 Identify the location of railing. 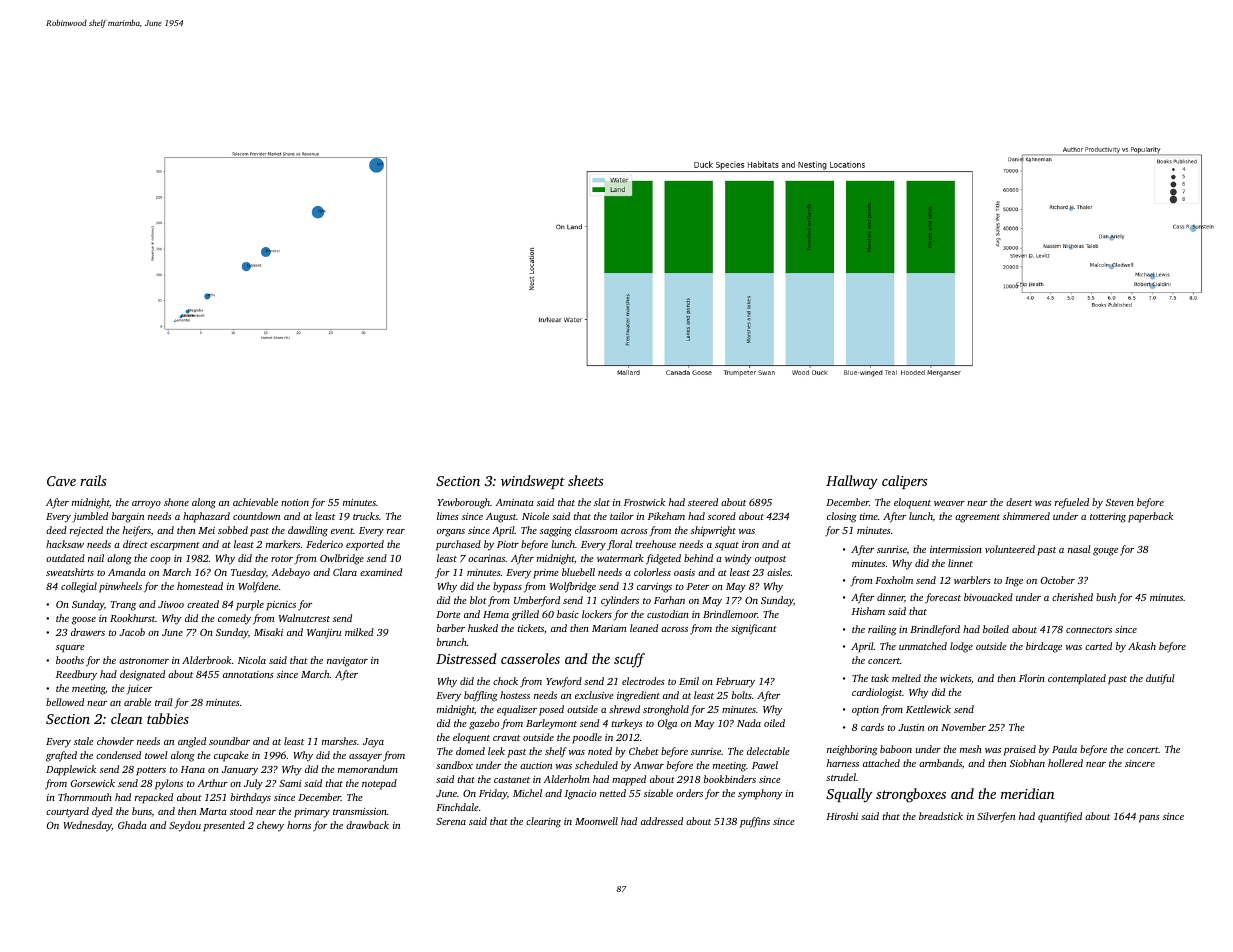
(882, 630).
